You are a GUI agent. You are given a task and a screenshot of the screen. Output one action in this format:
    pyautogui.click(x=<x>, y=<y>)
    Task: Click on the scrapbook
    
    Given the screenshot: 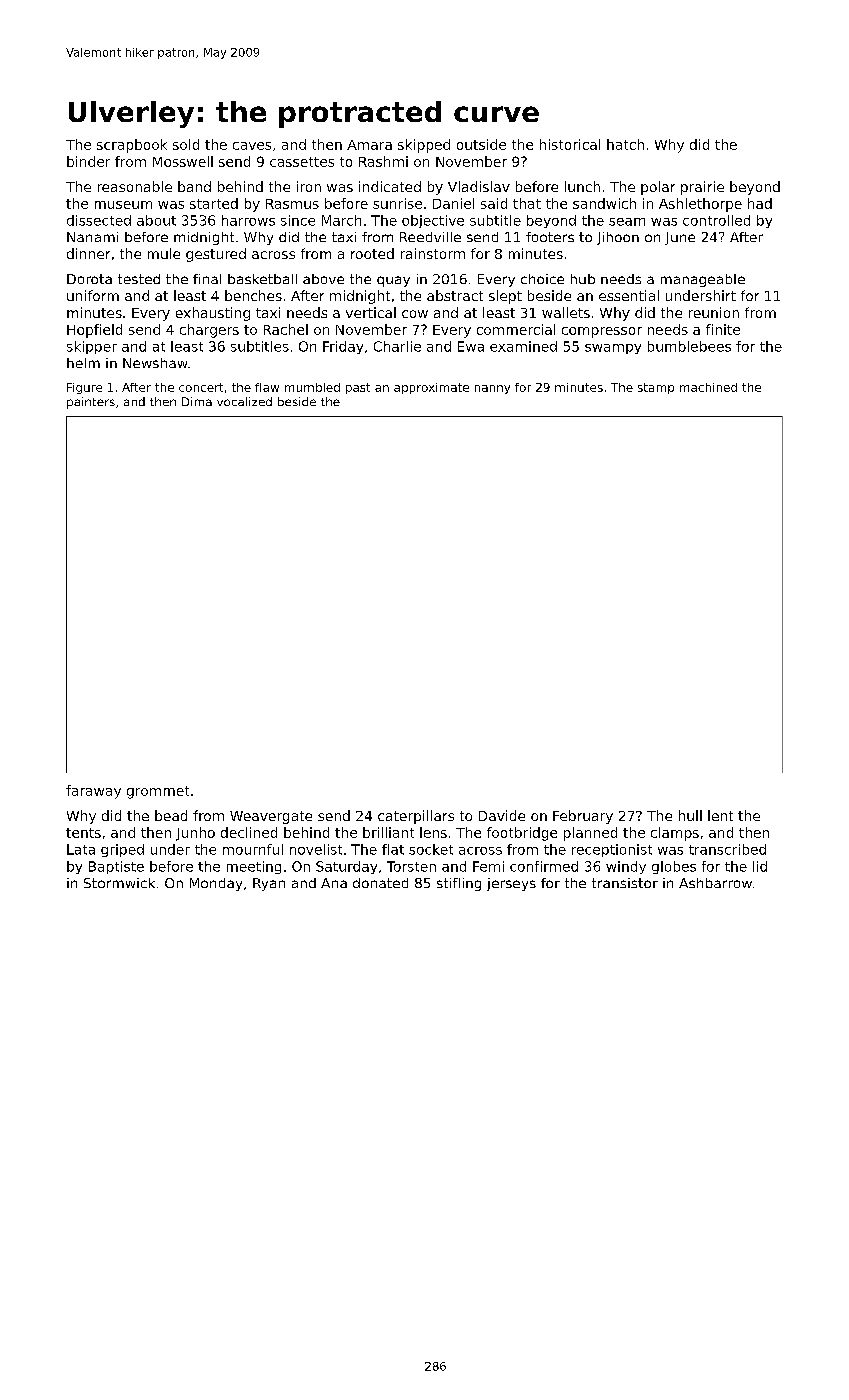 What is the action you would take?
    pyautogui.click(x=132, y=146)
